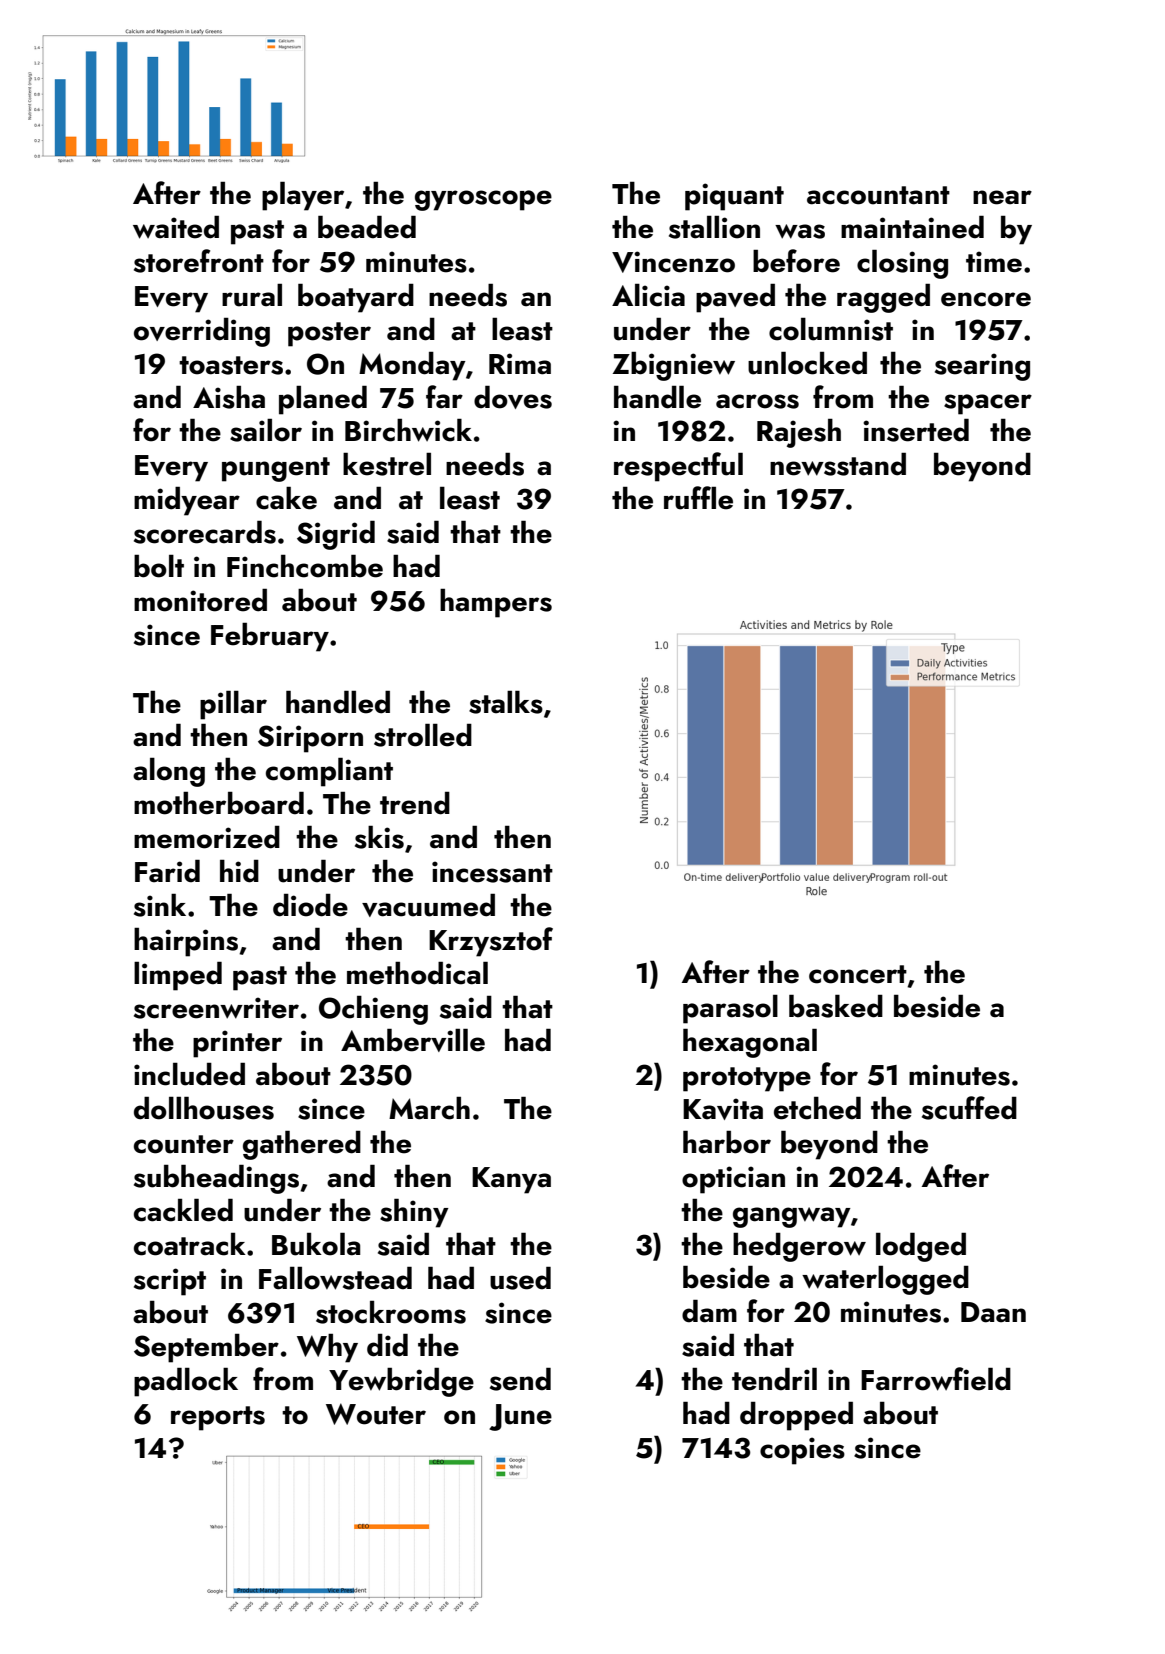 The image size is (1165, 1654). What do you see at coordinates (520, 1379) in the screenshot?
I see `send` at bounding box center [520, 1379].
